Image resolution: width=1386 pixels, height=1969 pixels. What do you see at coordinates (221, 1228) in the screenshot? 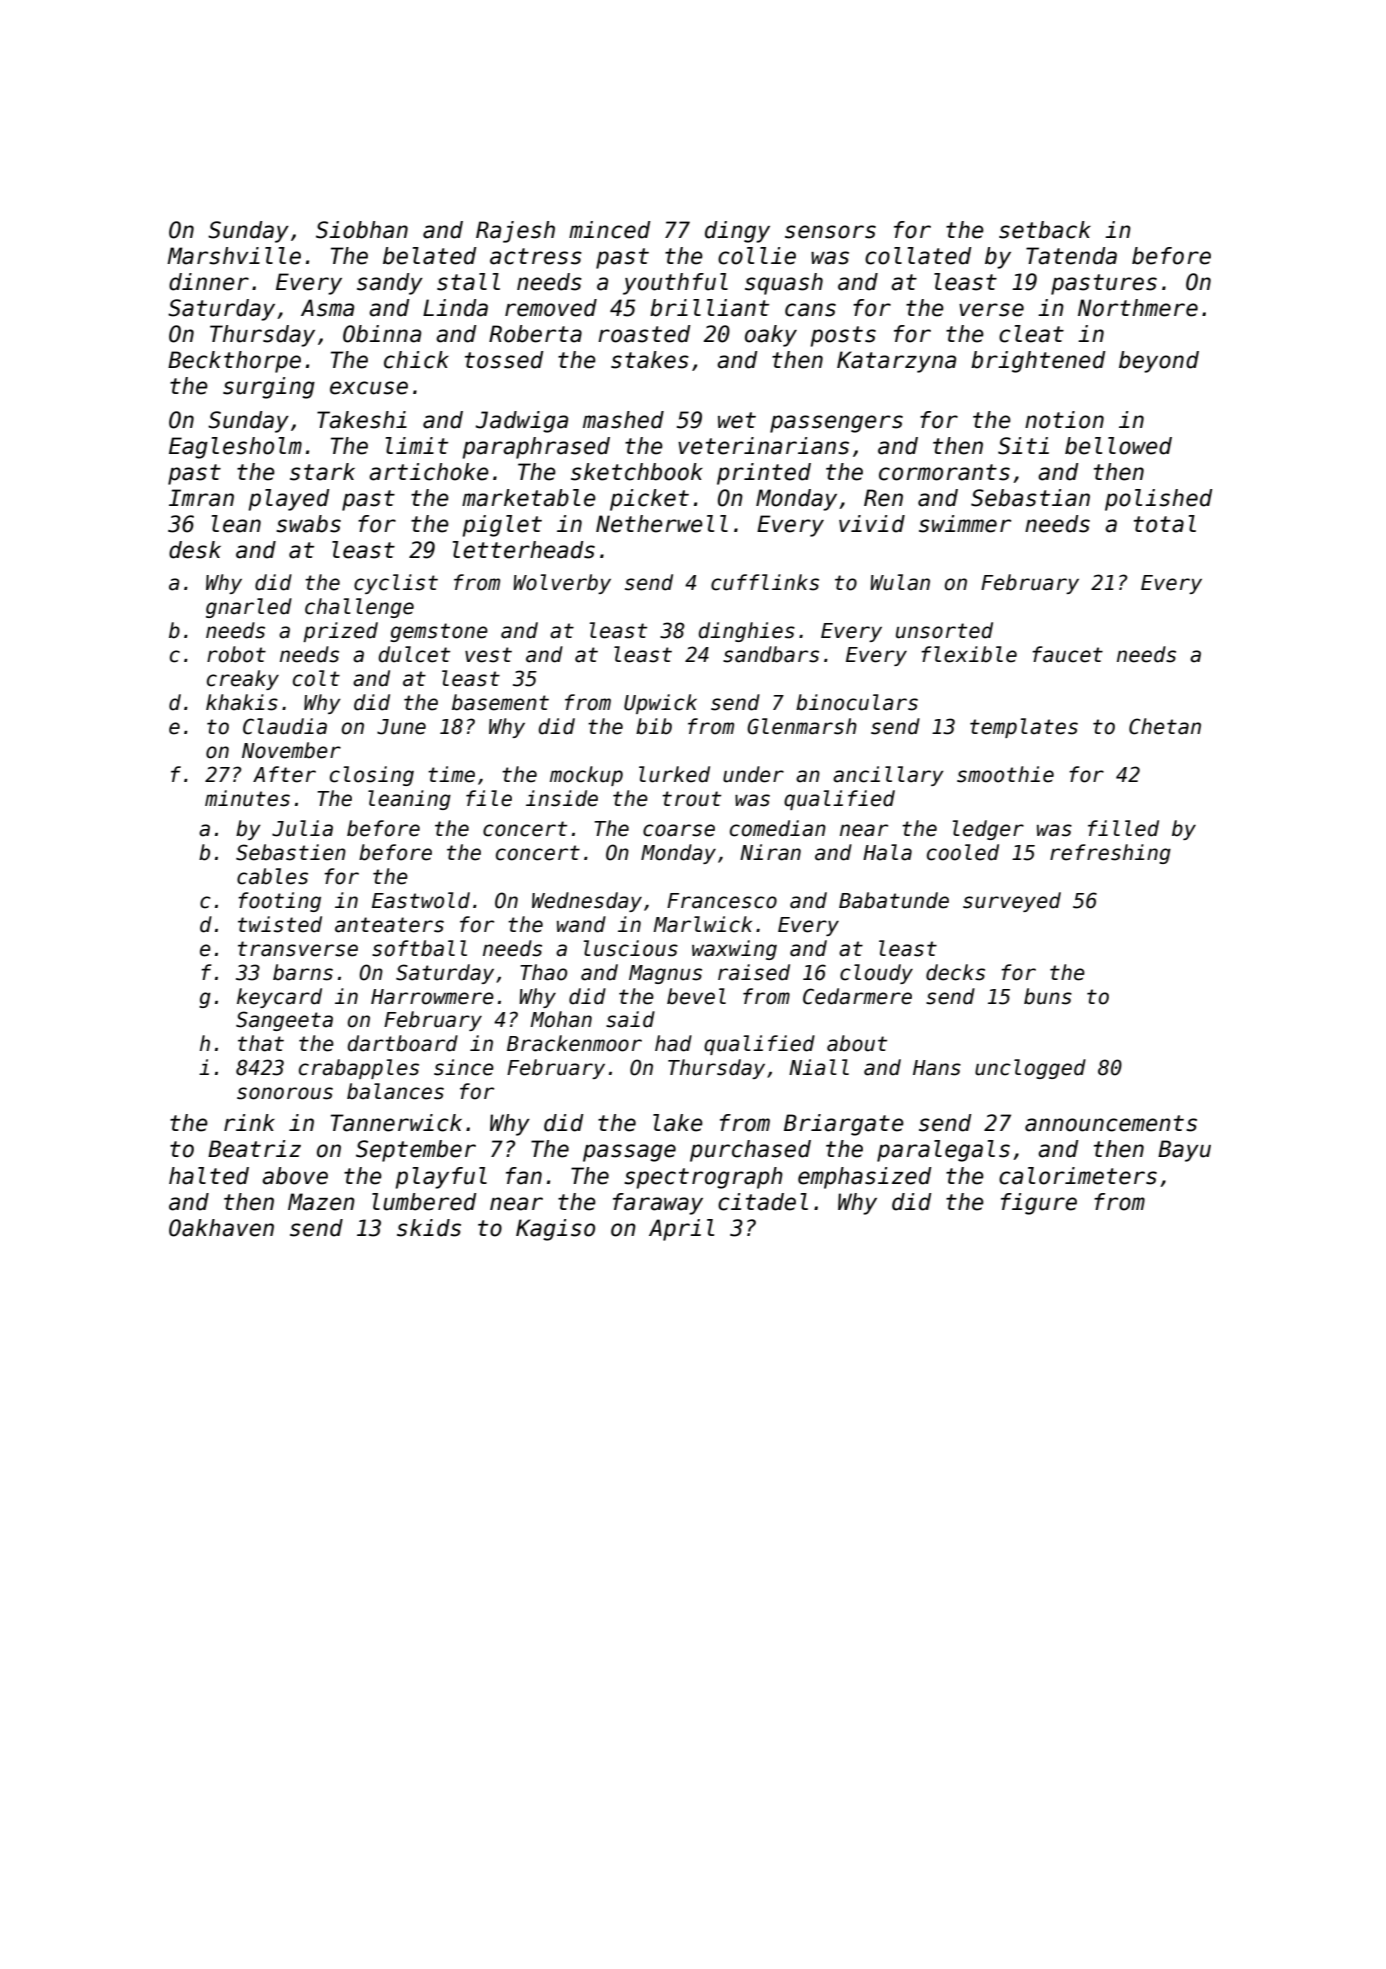
I see `Oakhaven` at bounding box center [221, 1228].
